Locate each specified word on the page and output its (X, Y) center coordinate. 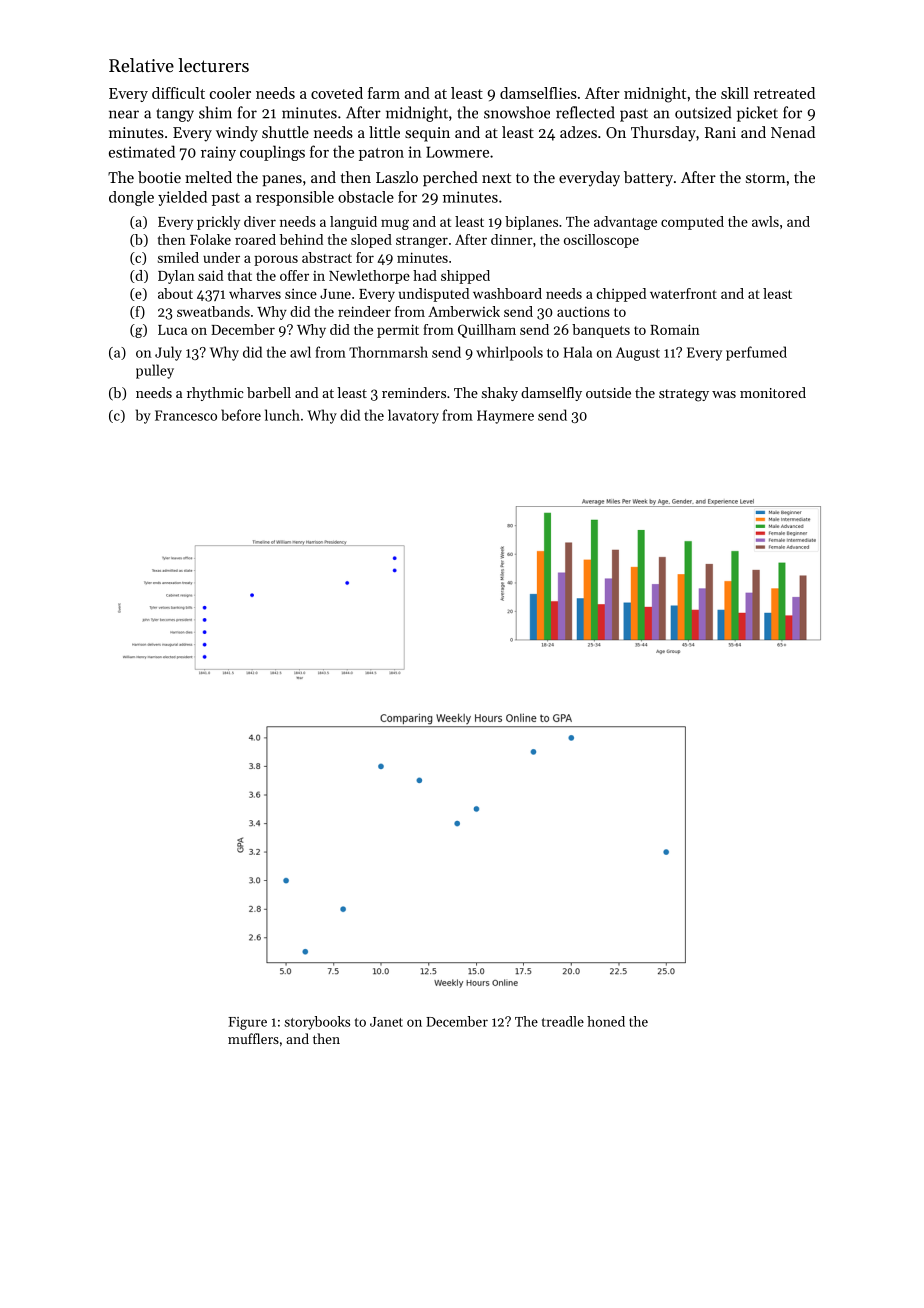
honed (606, 1021)
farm (384, 93)
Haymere (505, 417)
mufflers (253, 1038)
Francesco (186, 415)
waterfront (683, 293)
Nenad (793, 132)
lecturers (213, 65)
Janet (386, 1022)
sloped (371, 241)
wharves (255, 293)
